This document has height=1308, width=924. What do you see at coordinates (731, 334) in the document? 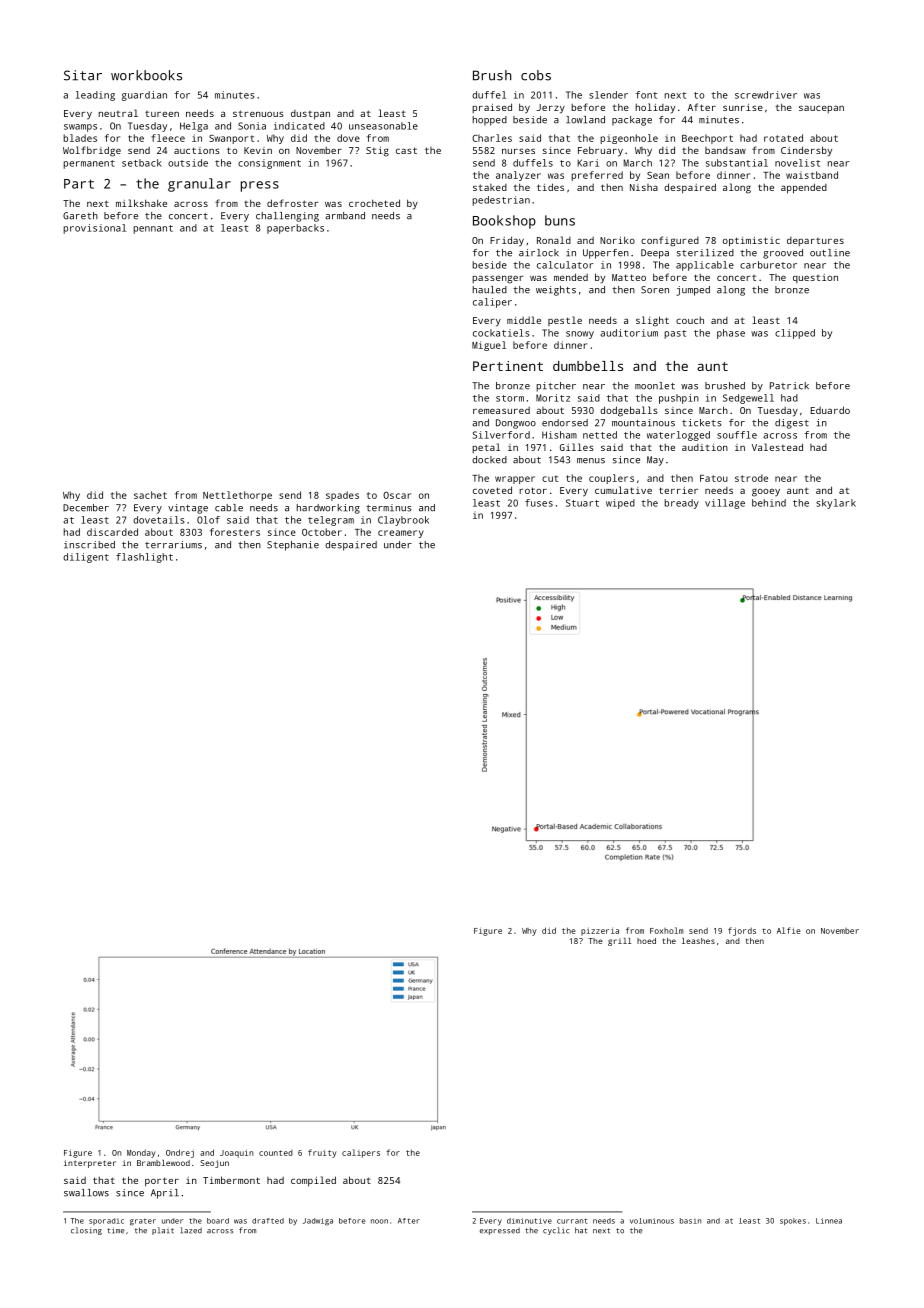
I see `phase` at bounding box center [731, 334].
